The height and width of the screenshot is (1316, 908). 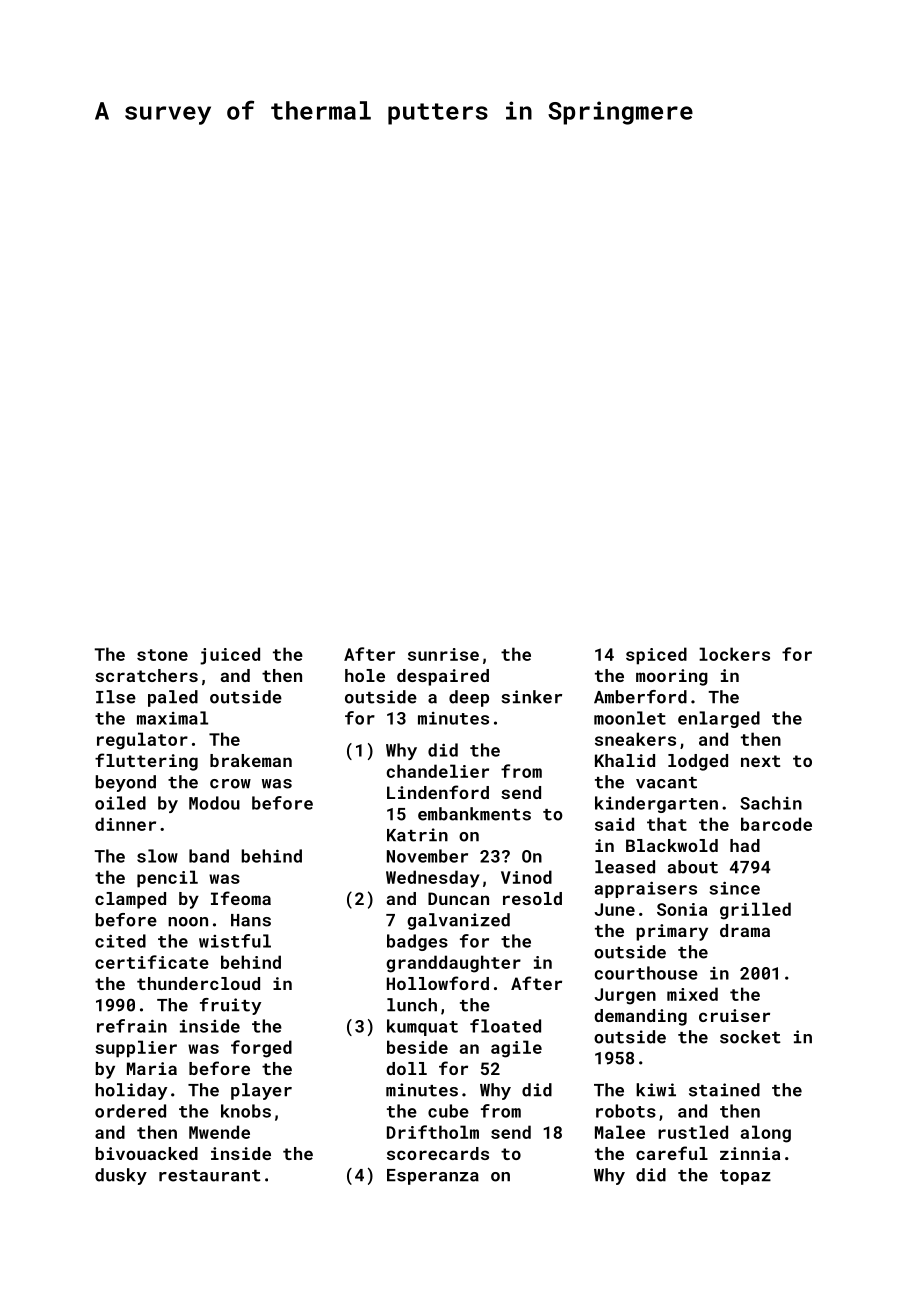 What do you see at coordinates (750, 1037) in the screenshot?
I see `socket` at bounding box center [750, 1037].
